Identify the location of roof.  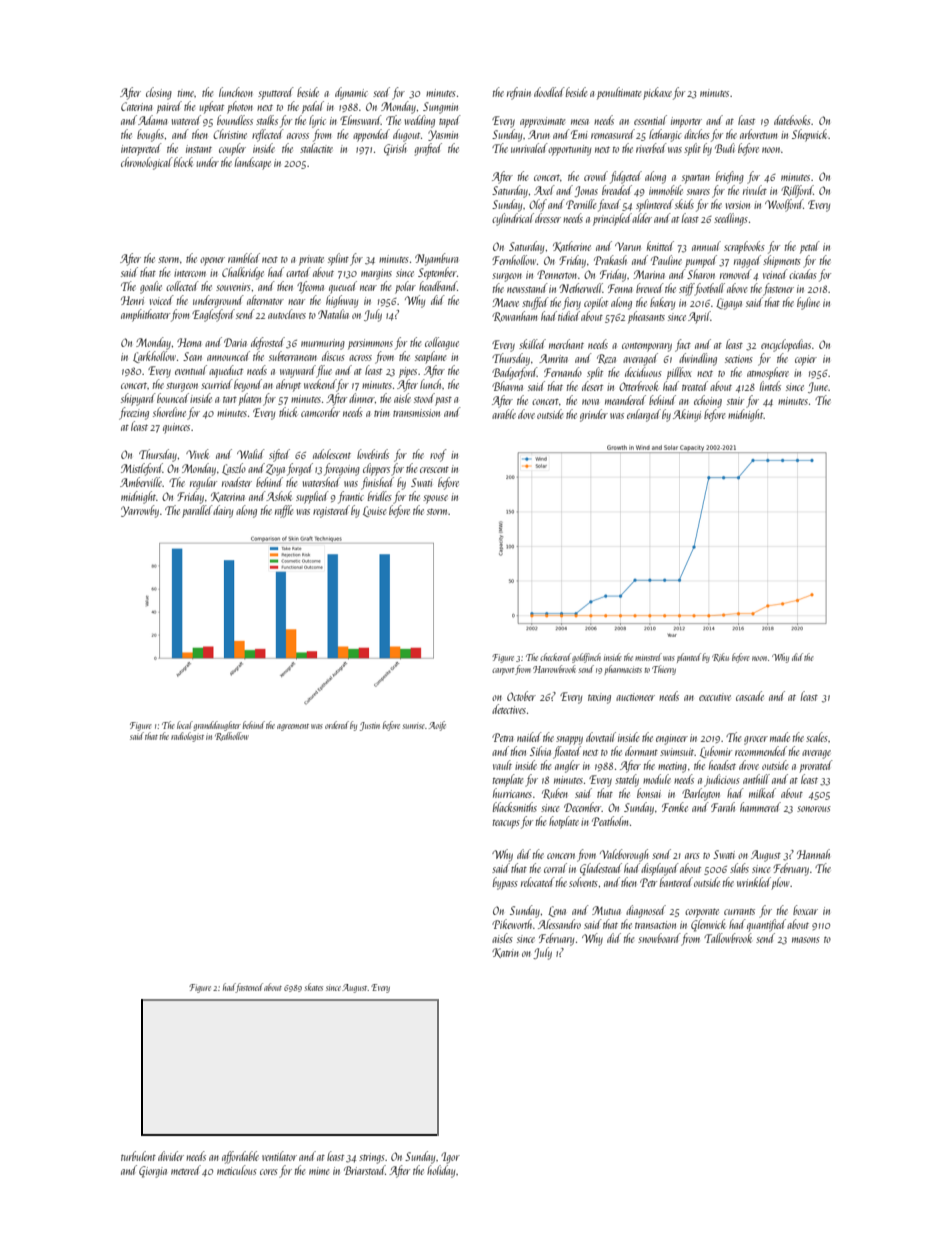
(438, 455).
